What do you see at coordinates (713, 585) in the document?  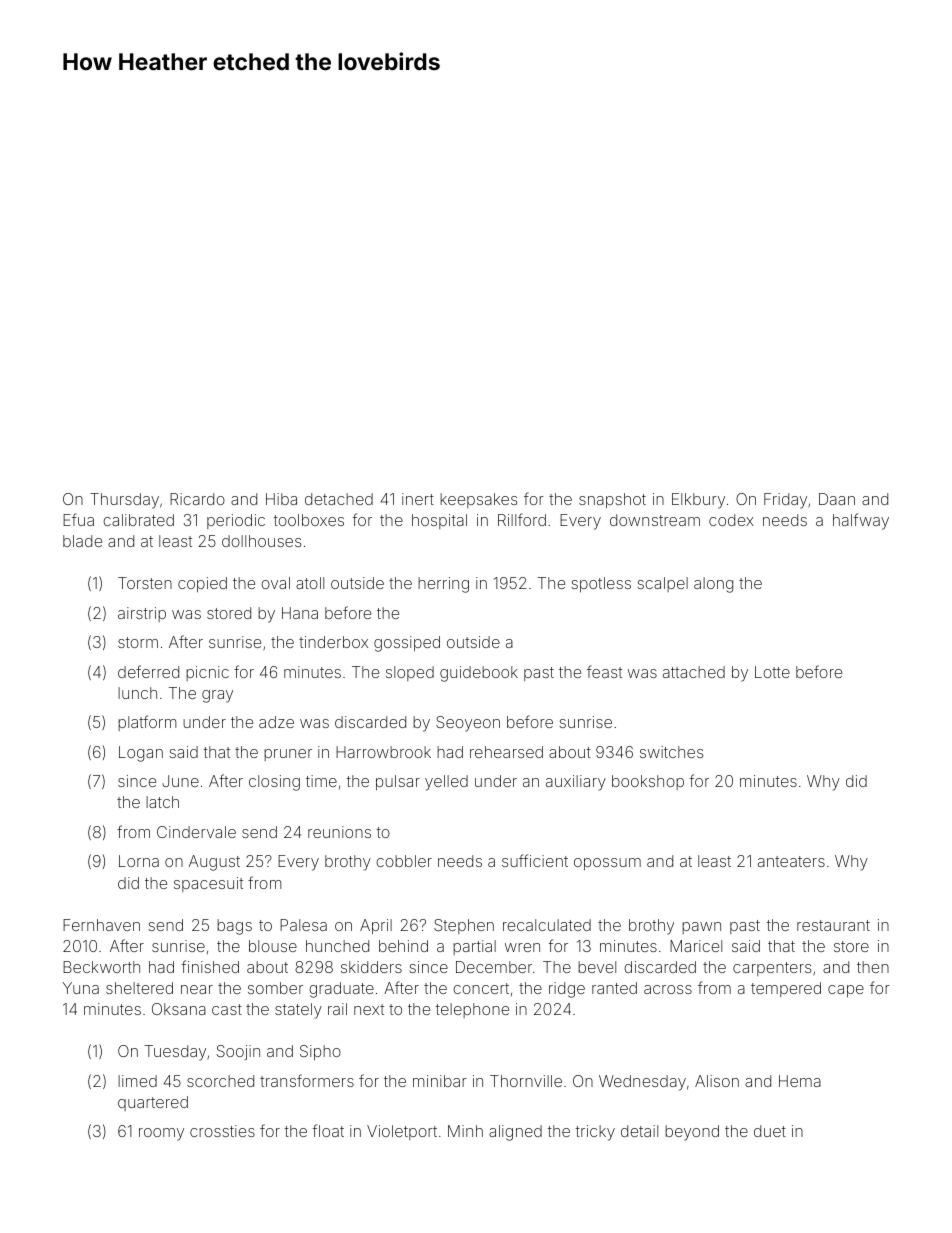 I see `along` at bounding box center [713, 585].
